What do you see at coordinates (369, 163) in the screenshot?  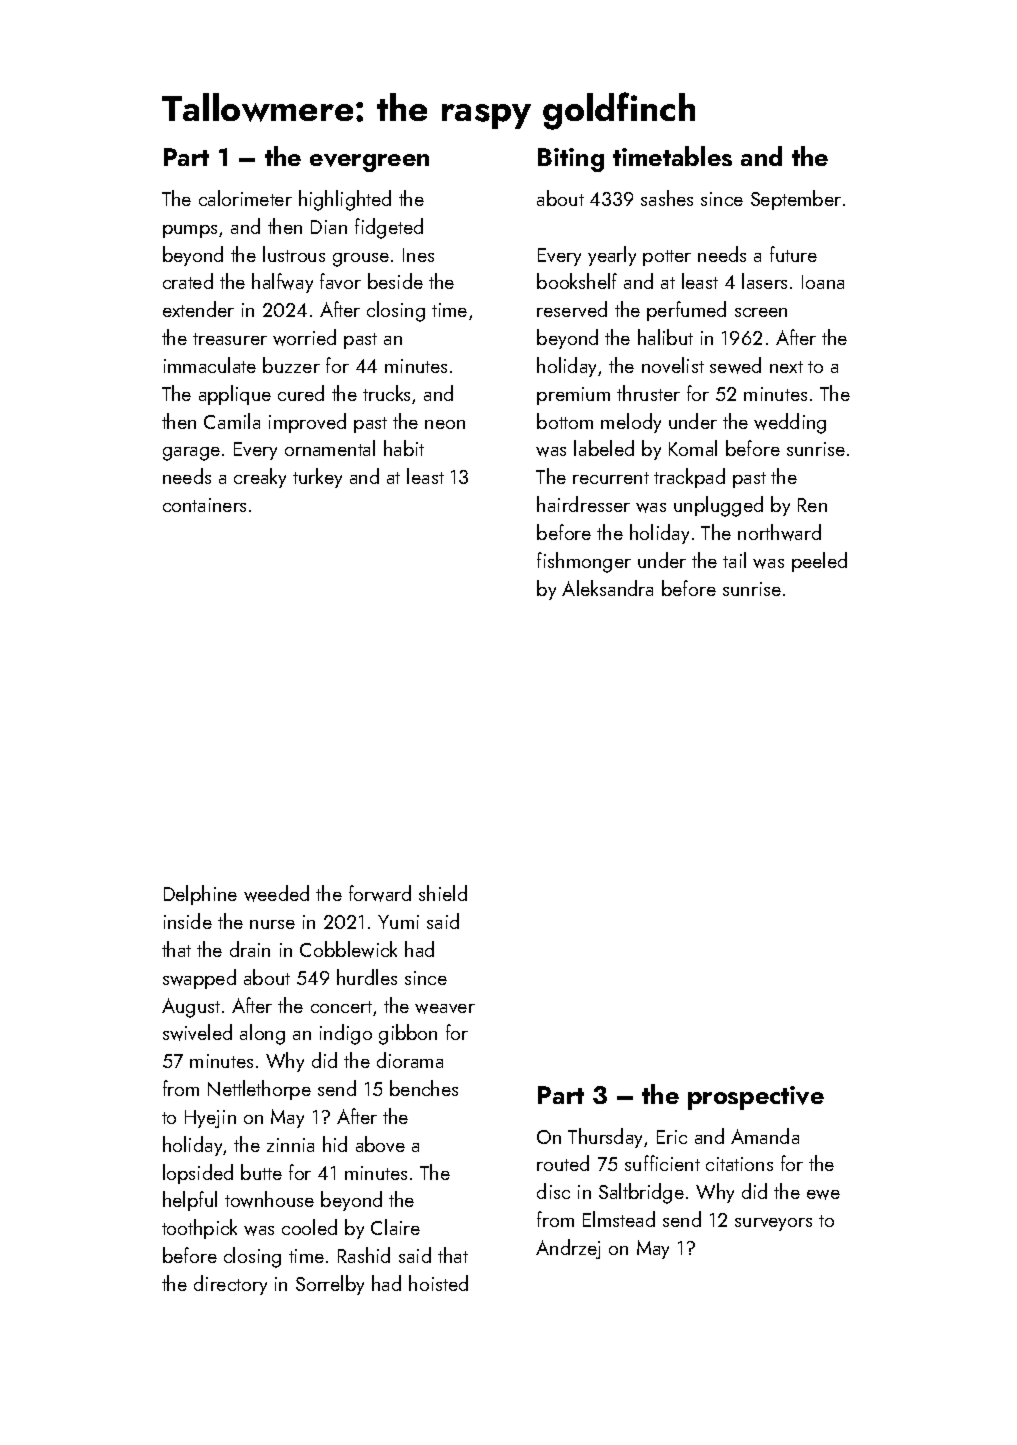 I see `evergreen` at bounding box center [369, 163].
